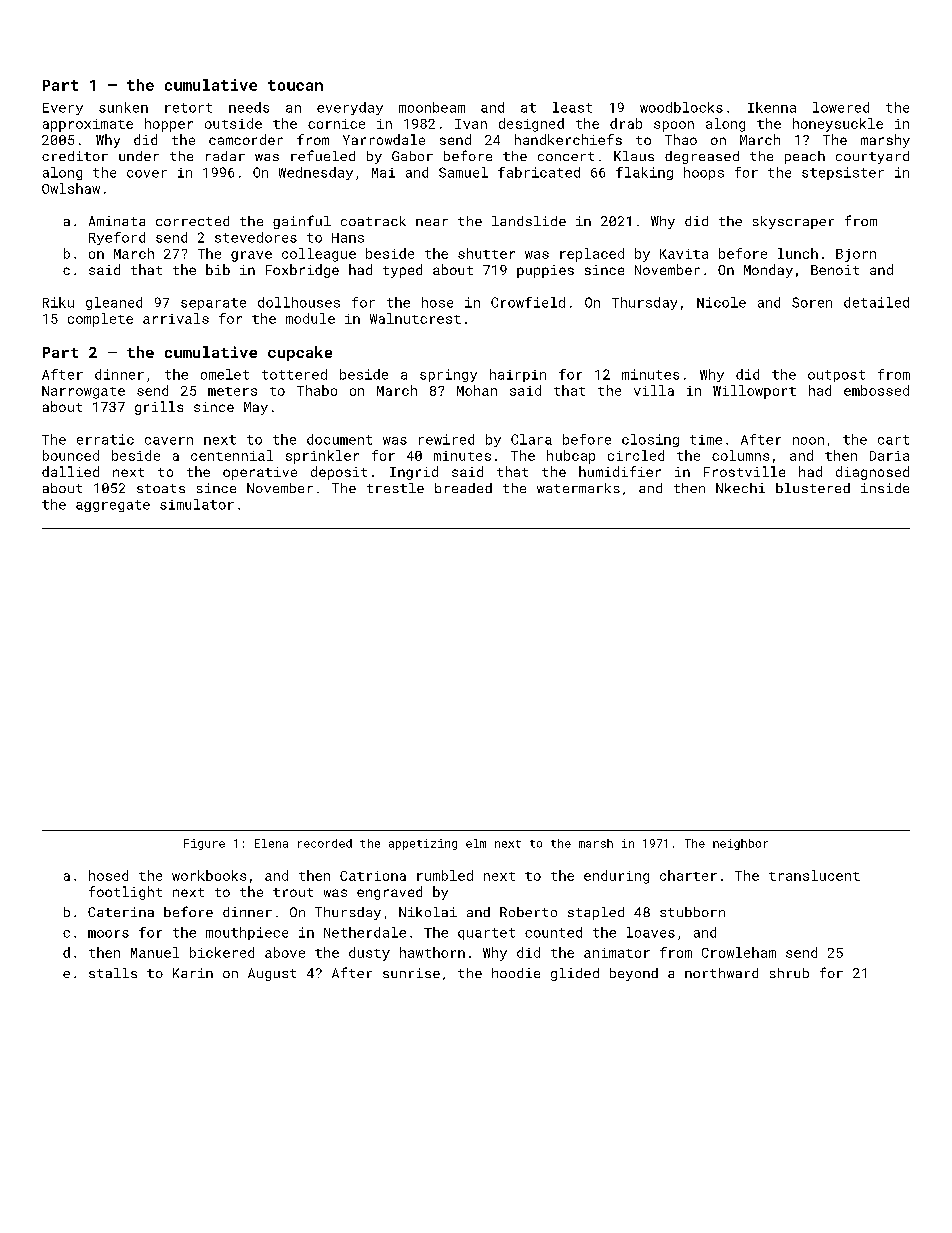 The width and height of the image is (952, 1233). What do you see at coordinates (204, 844) in the image?
I see `Figure` at bounding box center [204, 844].
